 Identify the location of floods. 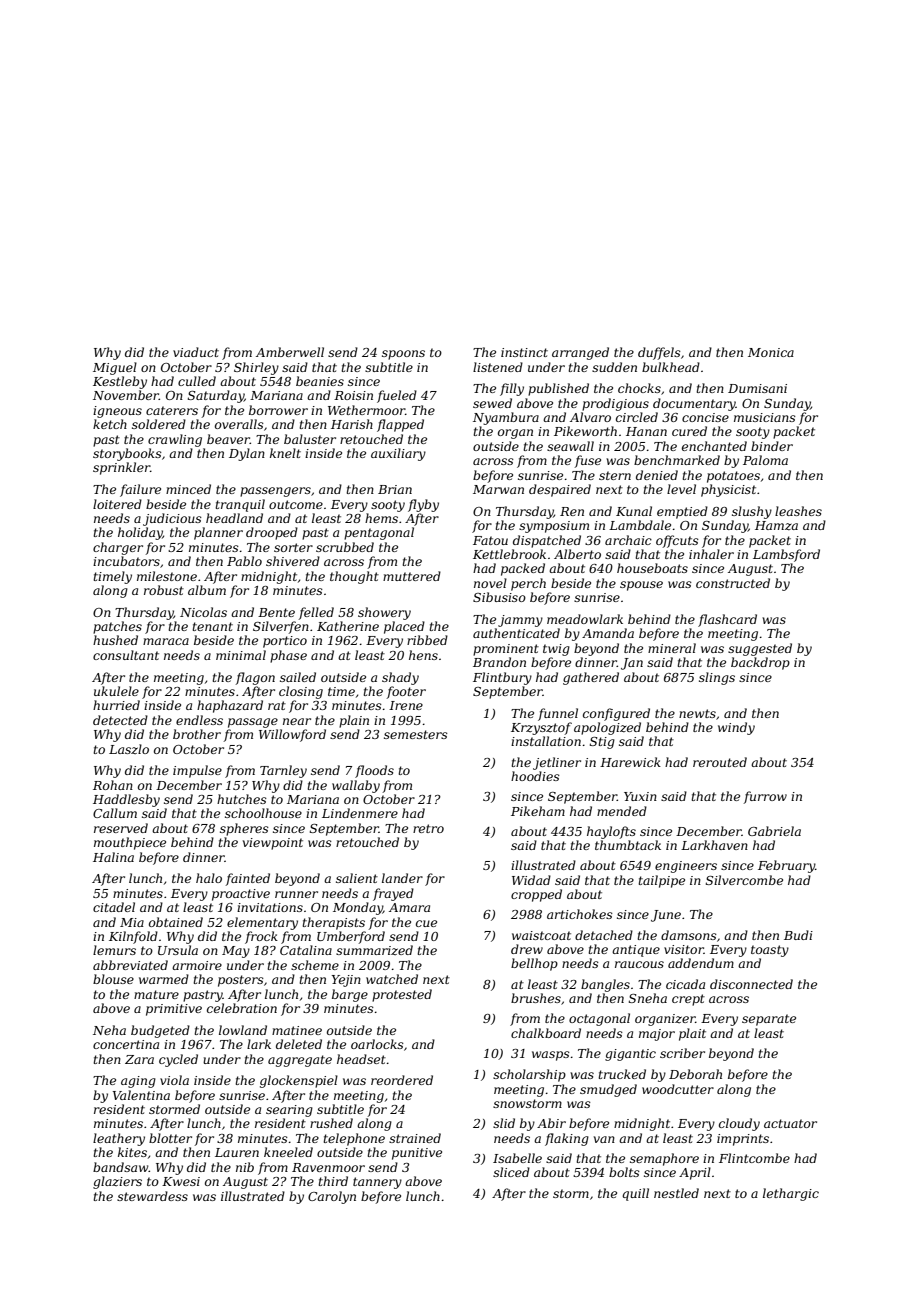
(374, 771).
